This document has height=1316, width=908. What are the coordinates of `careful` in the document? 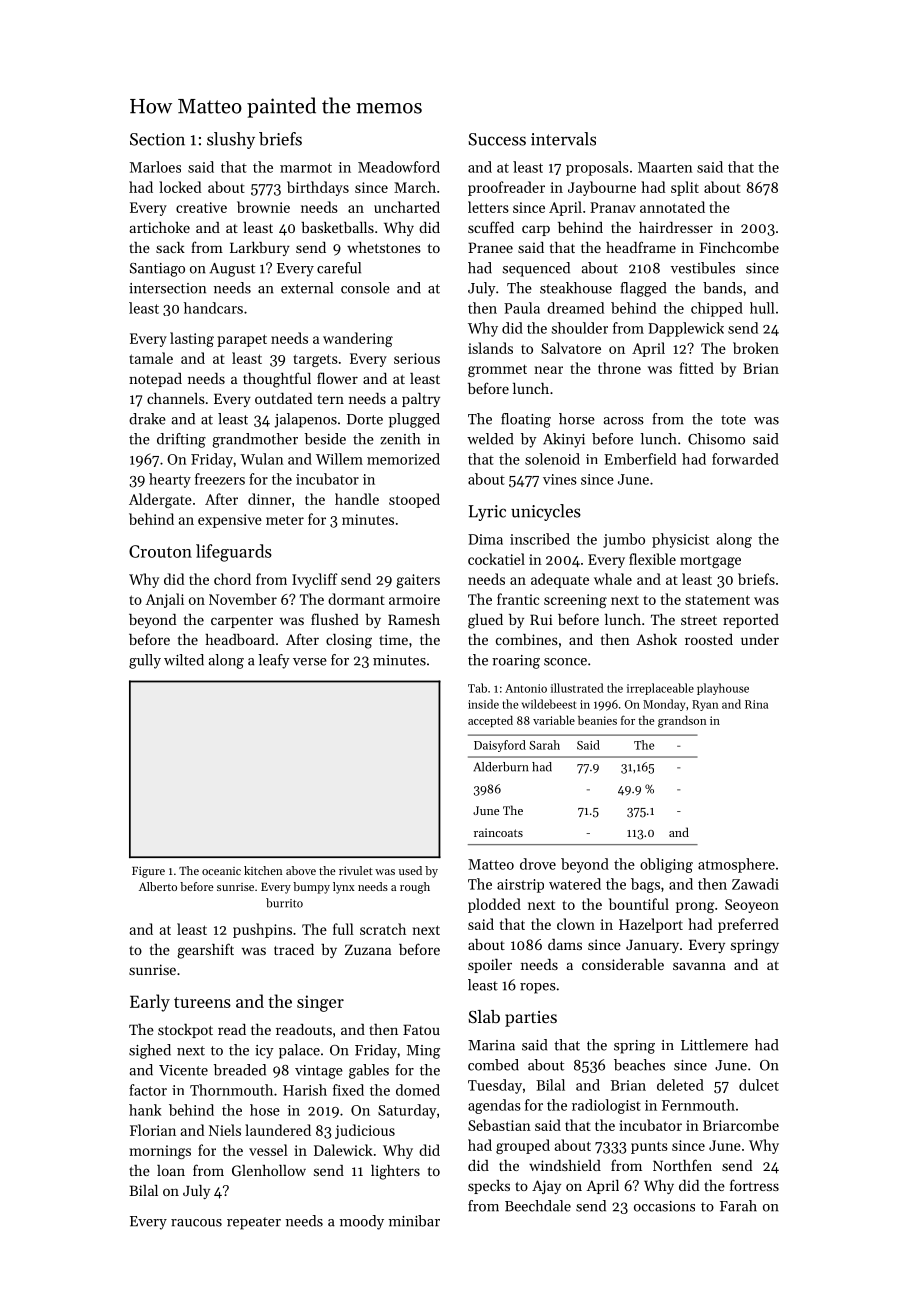 It's located at (339, 268).
